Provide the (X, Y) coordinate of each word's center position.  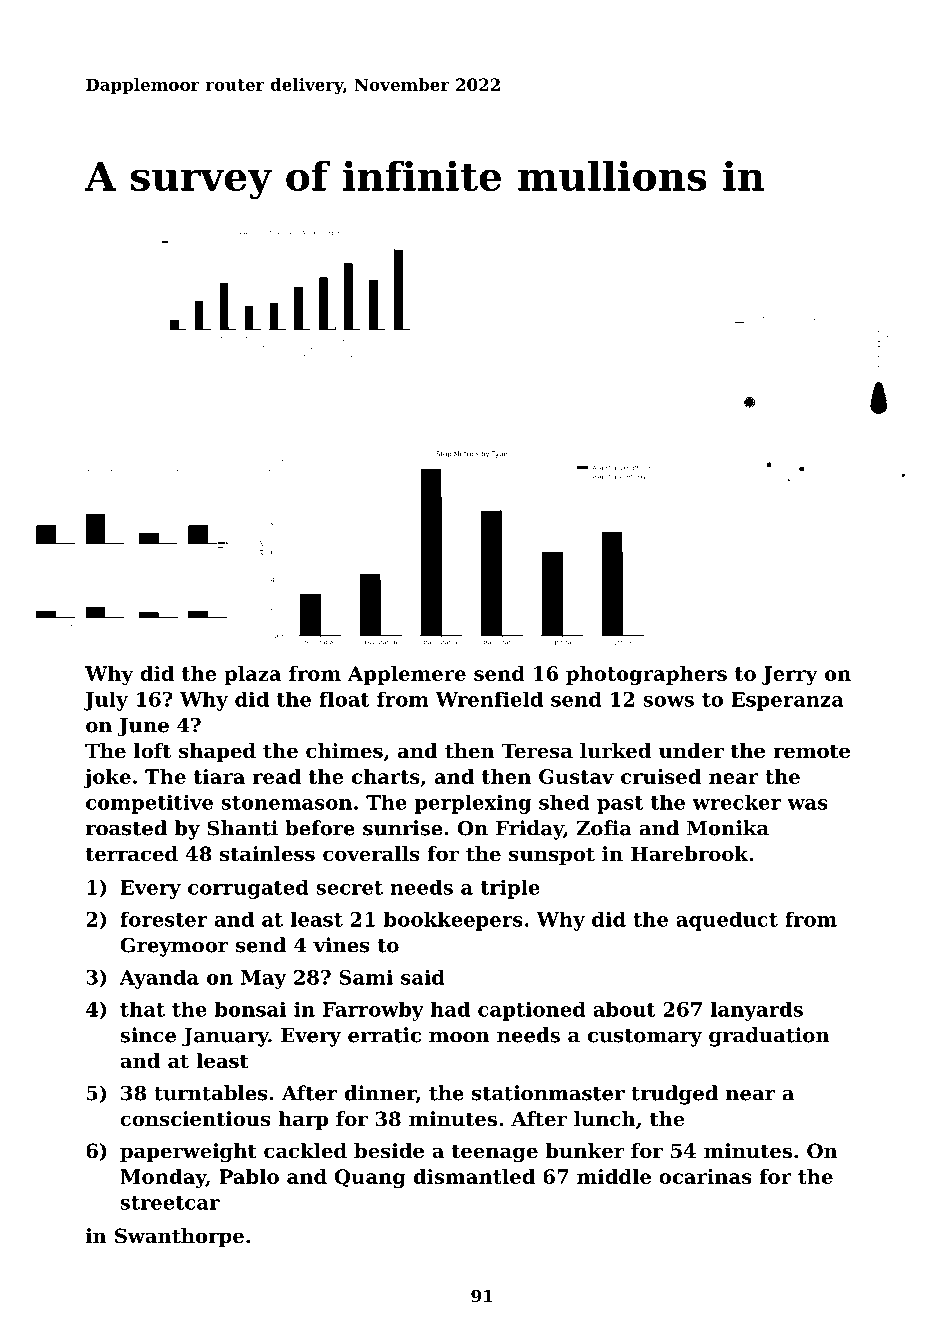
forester (164, 919)
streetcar (170, 1203)
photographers (646, 675)
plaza (252, 675)
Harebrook (689, 854)
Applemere (407, 675)
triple (510, 889)
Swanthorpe (179, 1237)
